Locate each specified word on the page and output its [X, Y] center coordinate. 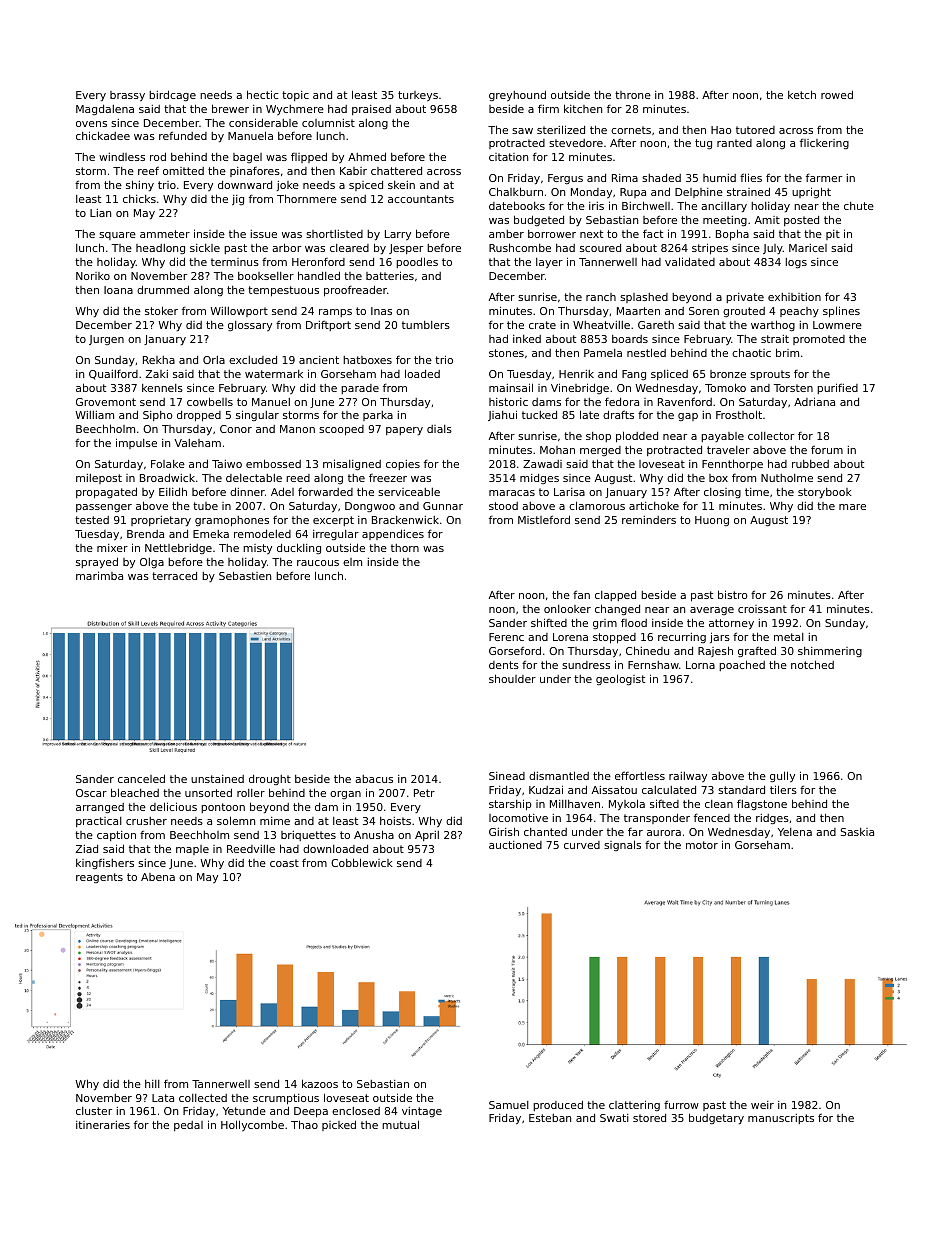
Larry [398, 235]
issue [264, 234]
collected [203, 1098]
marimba [99, 575]
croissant [762, 609]
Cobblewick [362, 862]
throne [633, 95]
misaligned [352, 464]
